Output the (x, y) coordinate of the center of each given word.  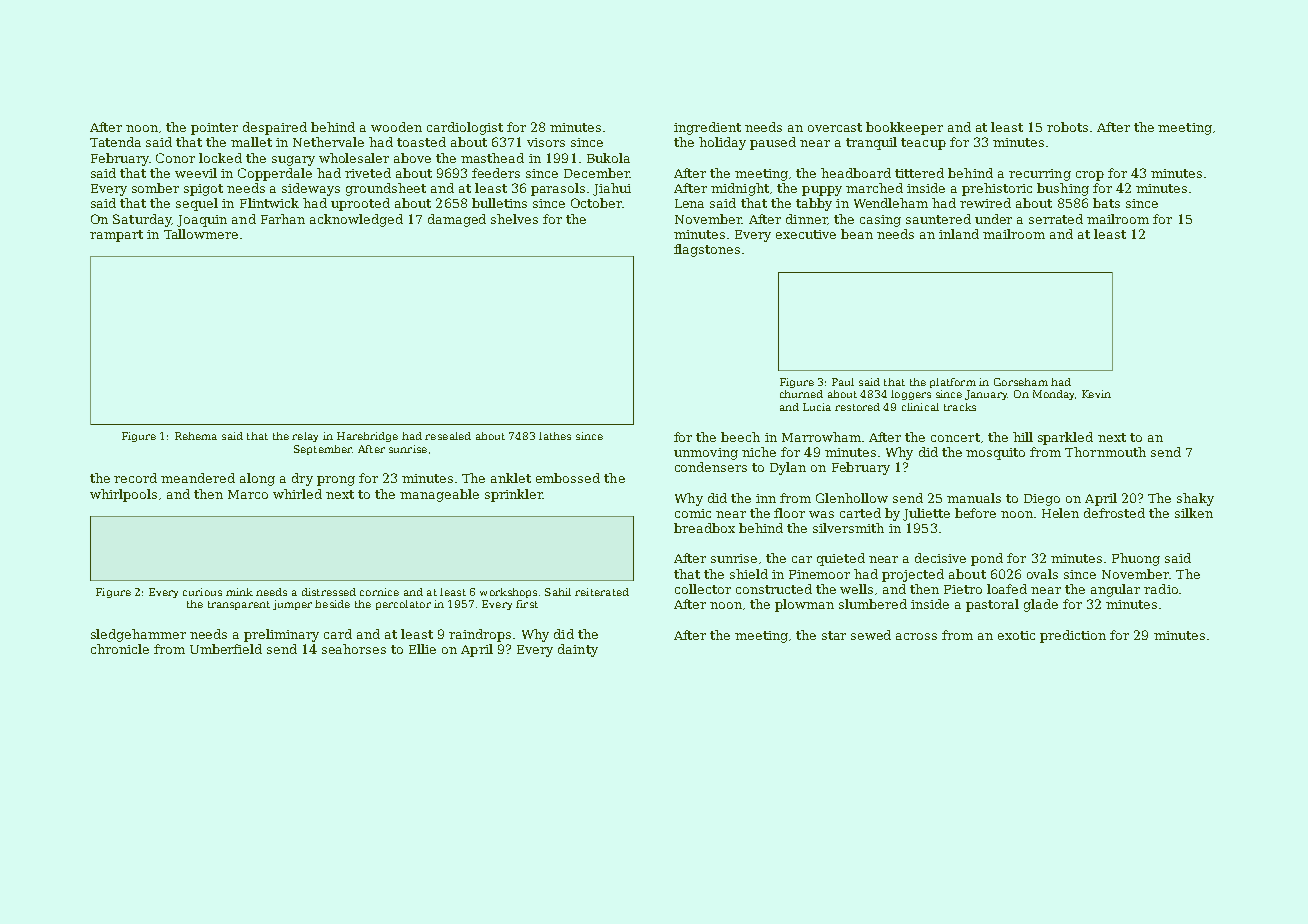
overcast (835, 127)
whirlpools (123, 495)
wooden (396, 127)
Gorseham (1021, 382)
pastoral (992, 605)
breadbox (704, 528)
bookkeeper (904, 128)
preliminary (281, 635)
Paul (843, 382)
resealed (448, 436)
